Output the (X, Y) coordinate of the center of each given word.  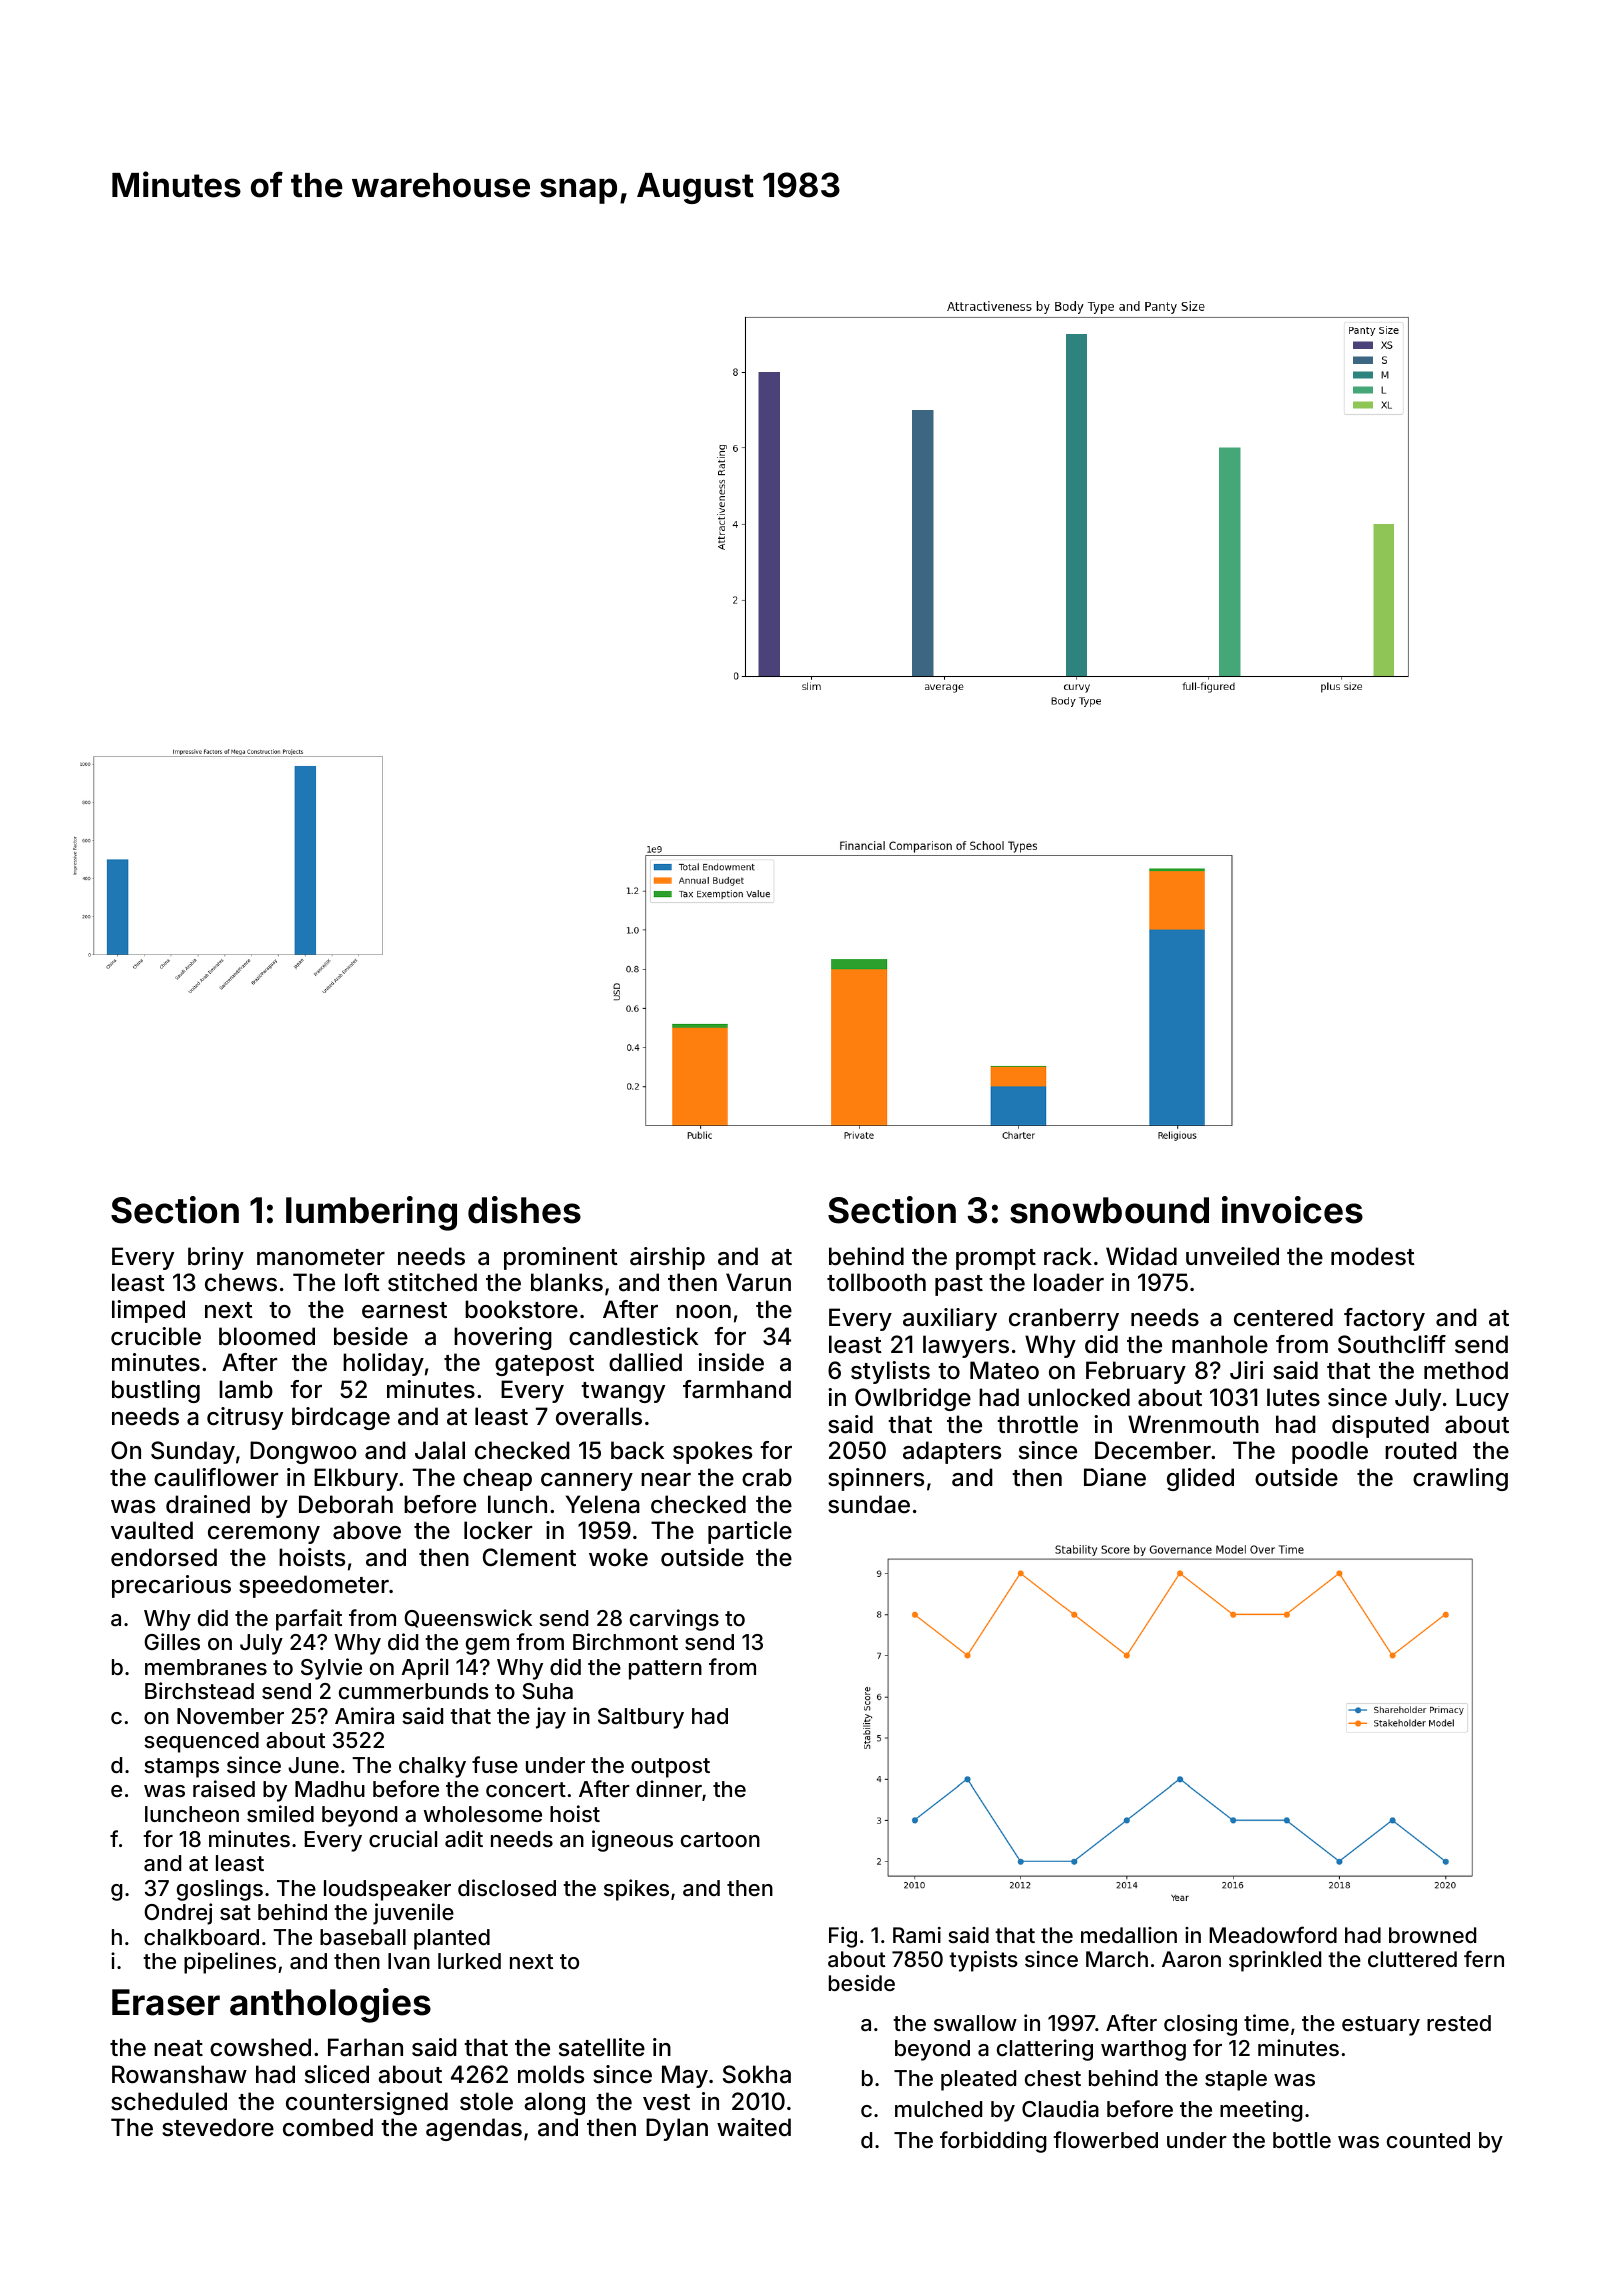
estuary (1381, 2026)
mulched (938, 2109)
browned (1432, 1935)
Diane (1115, 1477)
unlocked (1079, 1397)
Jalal (440, 1450)
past (959, 1285)
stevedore (218, 2127)
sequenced (201, 1742)
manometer (321, 1257)
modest (1373, 1256)
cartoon (720, 1840)
